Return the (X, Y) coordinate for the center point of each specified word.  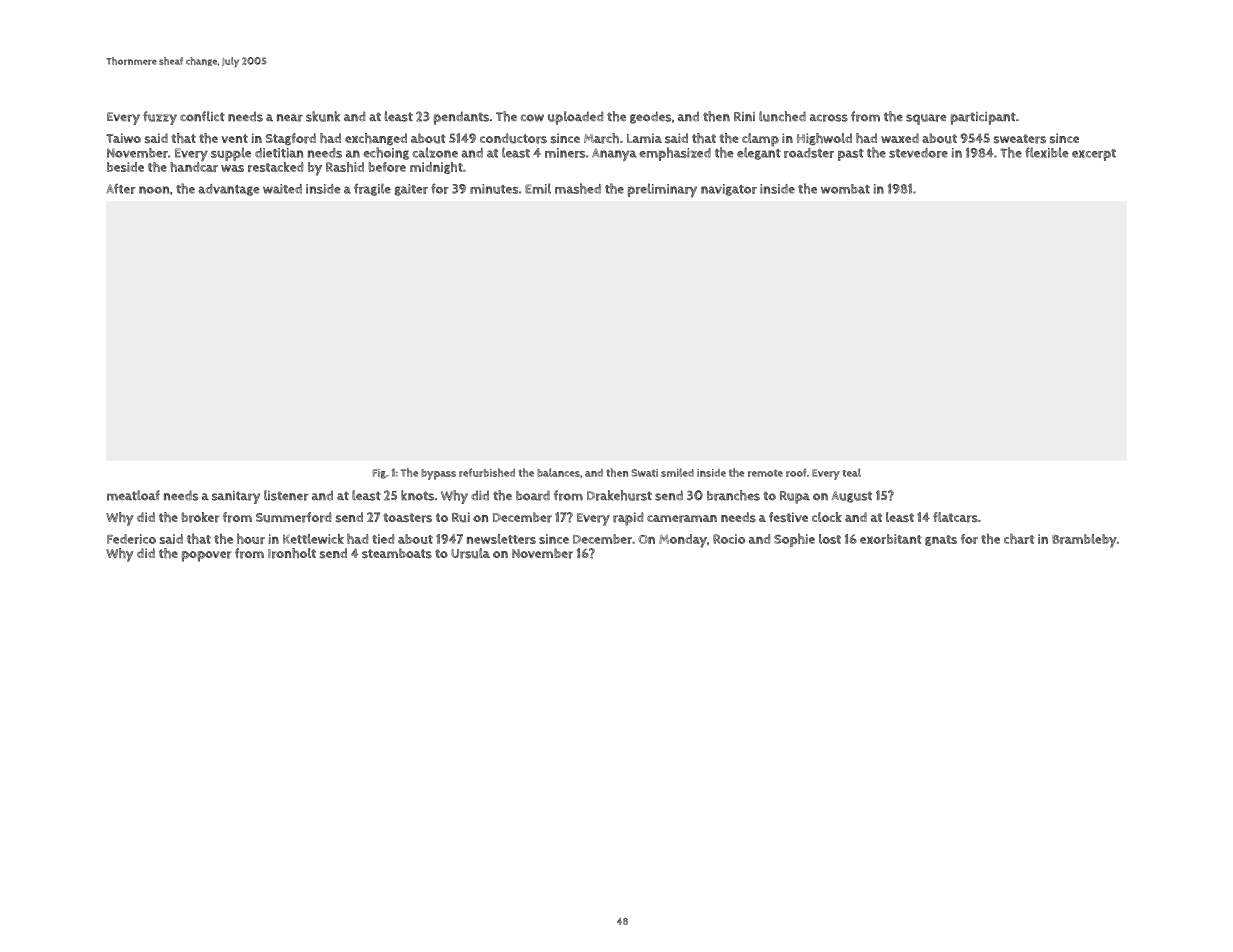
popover (207, 556)
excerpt (1094, 155)
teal (851, 472)
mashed (578, 188)
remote (765, 473)
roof (796, 472)
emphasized (675, 154)
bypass (438, 474)
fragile (372, 189)
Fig (379, 474)
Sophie (794, 540)
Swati (644, 473)
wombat (845, 189)
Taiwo (123, 138)
